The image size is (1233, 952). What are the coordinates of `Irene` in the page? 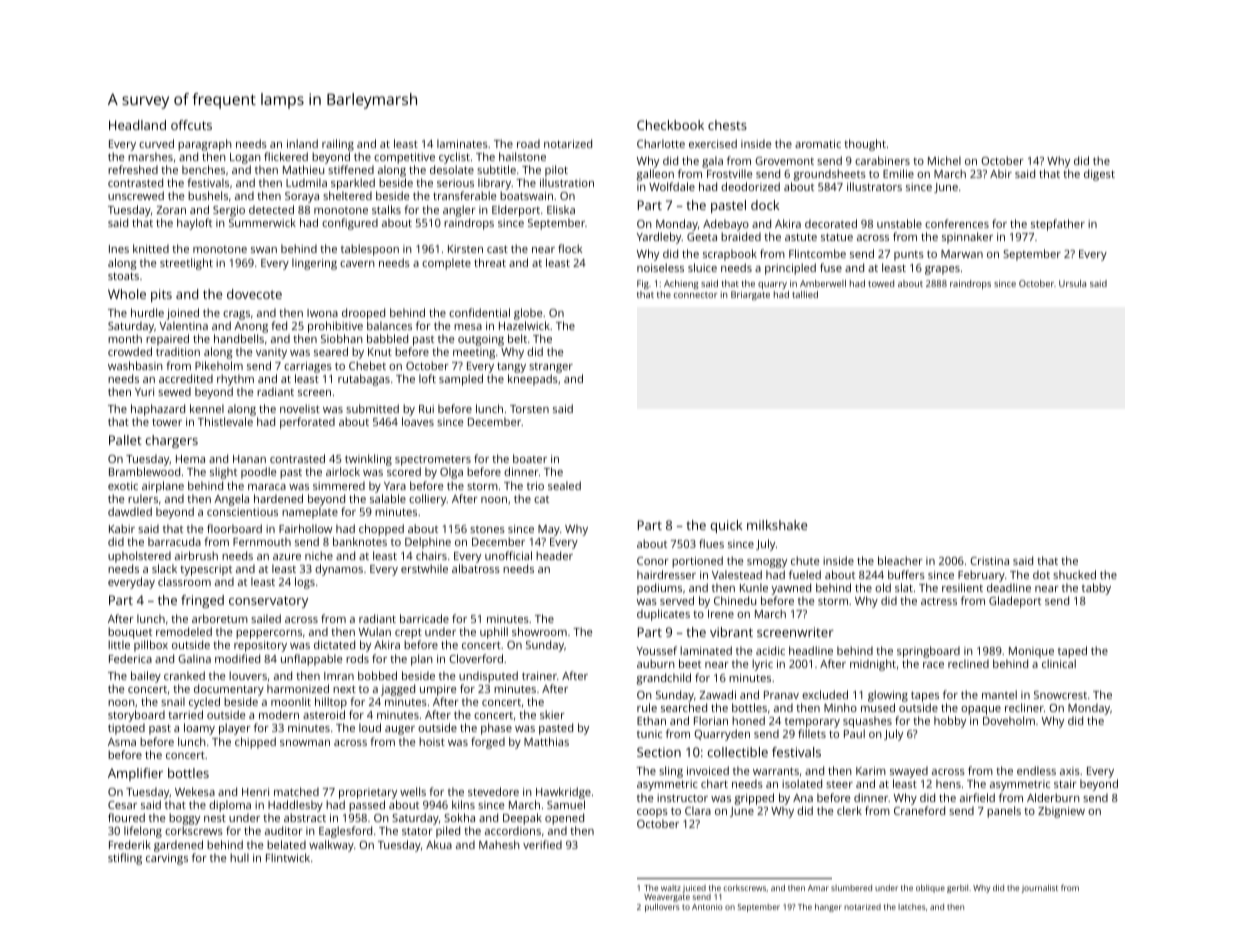 It's located at (721, 614).
